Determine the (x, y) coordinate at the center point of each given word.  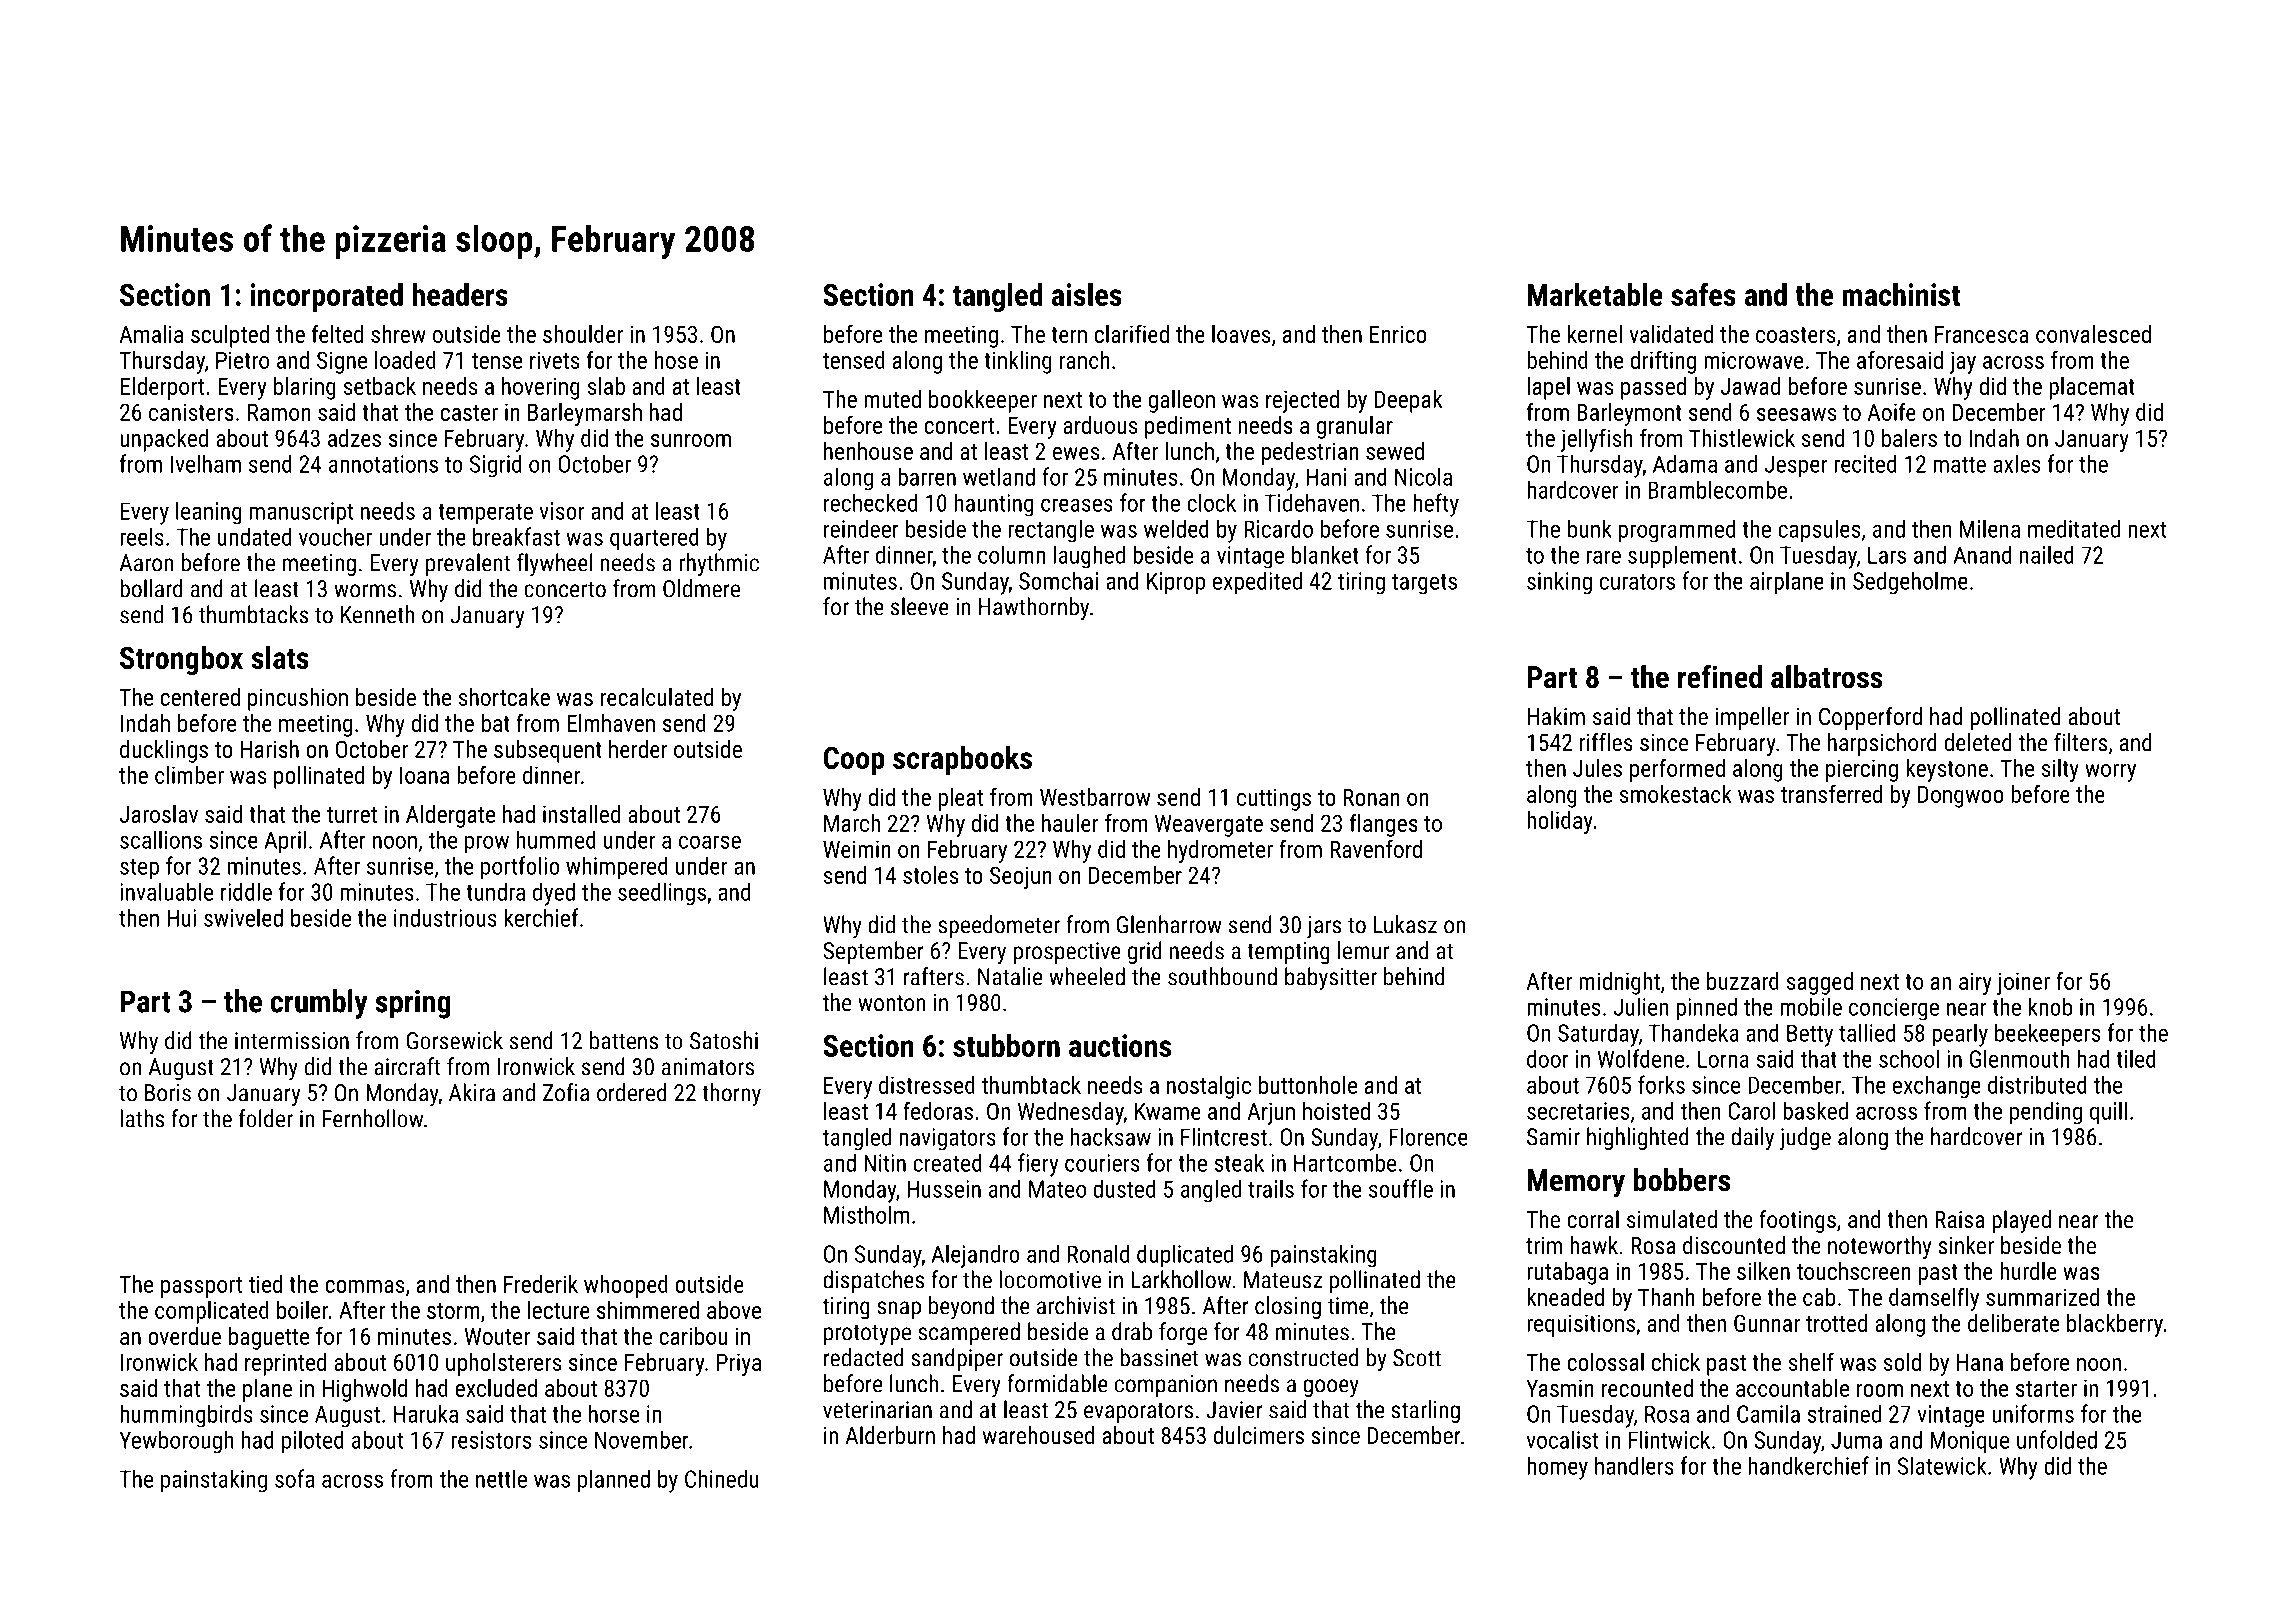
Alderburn (890, 1435)
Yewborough (177, 1442)
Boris (168, 1093)
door (1548, 1058)
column (1011, 554)
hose (676, 360)
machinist (1901, 294)
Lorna (1723, 1059)
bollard (151, 588)
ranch (1085, 360)
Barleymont (1629, 414)
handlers (1634, 1465)
